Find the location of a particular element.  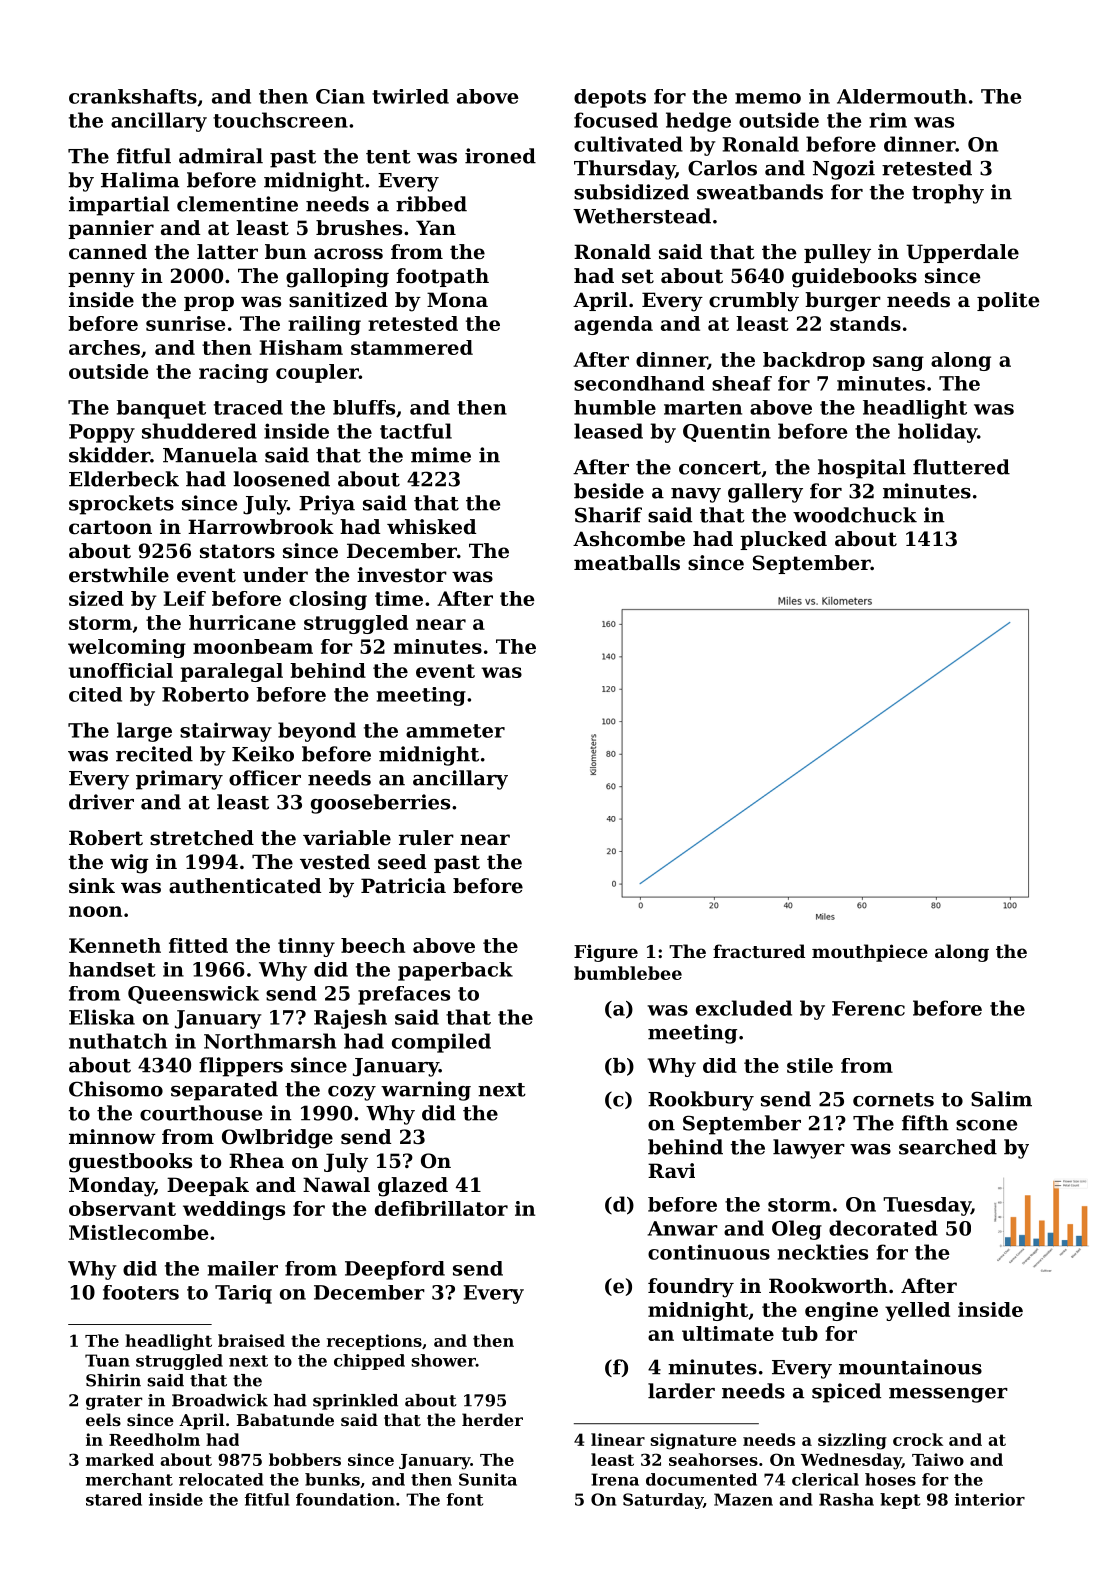

foundation is located at coordinates (345, 1499).
